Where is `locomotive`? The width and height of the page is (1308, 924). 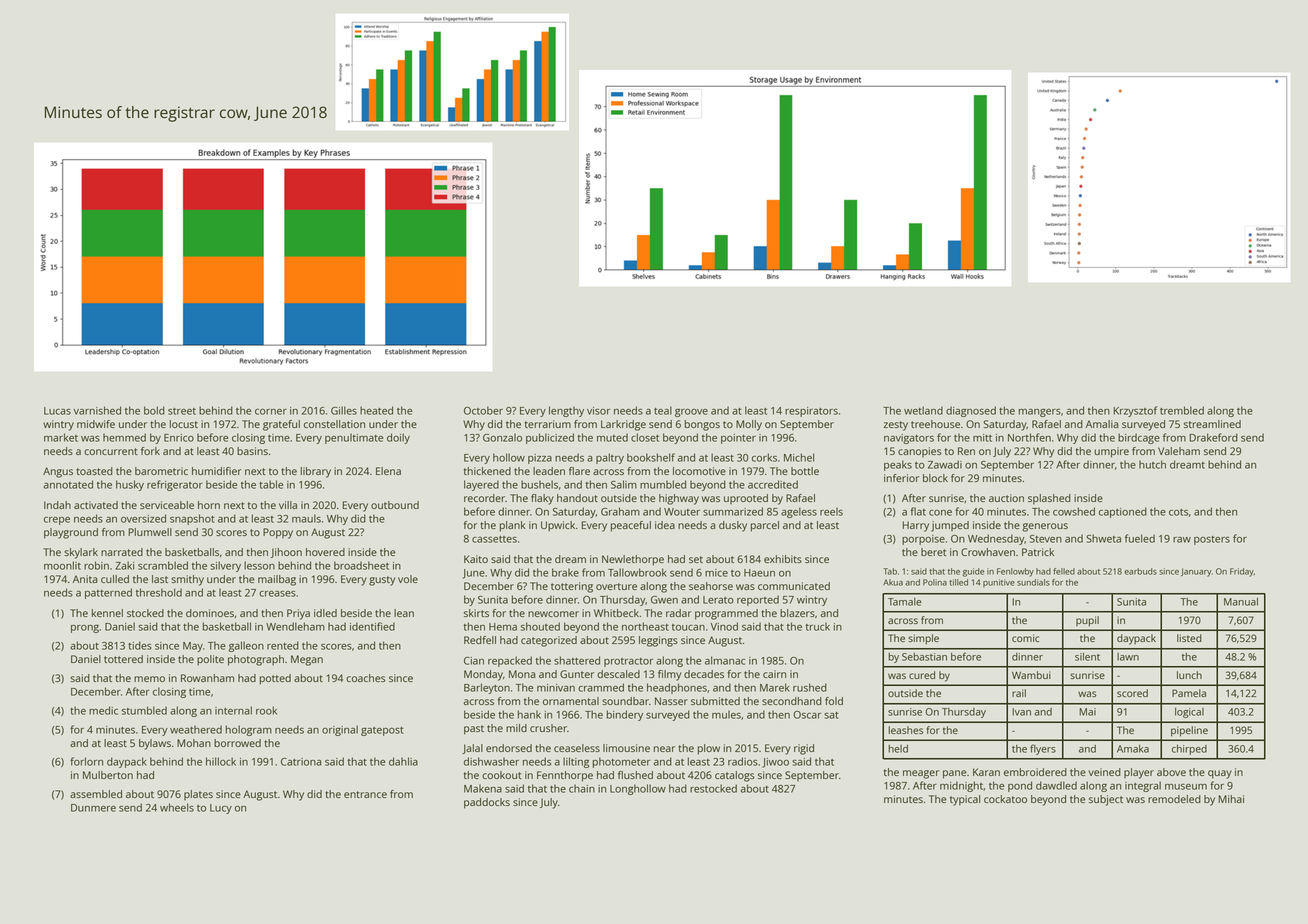
locomotive is located at coordinates (699, 471).
